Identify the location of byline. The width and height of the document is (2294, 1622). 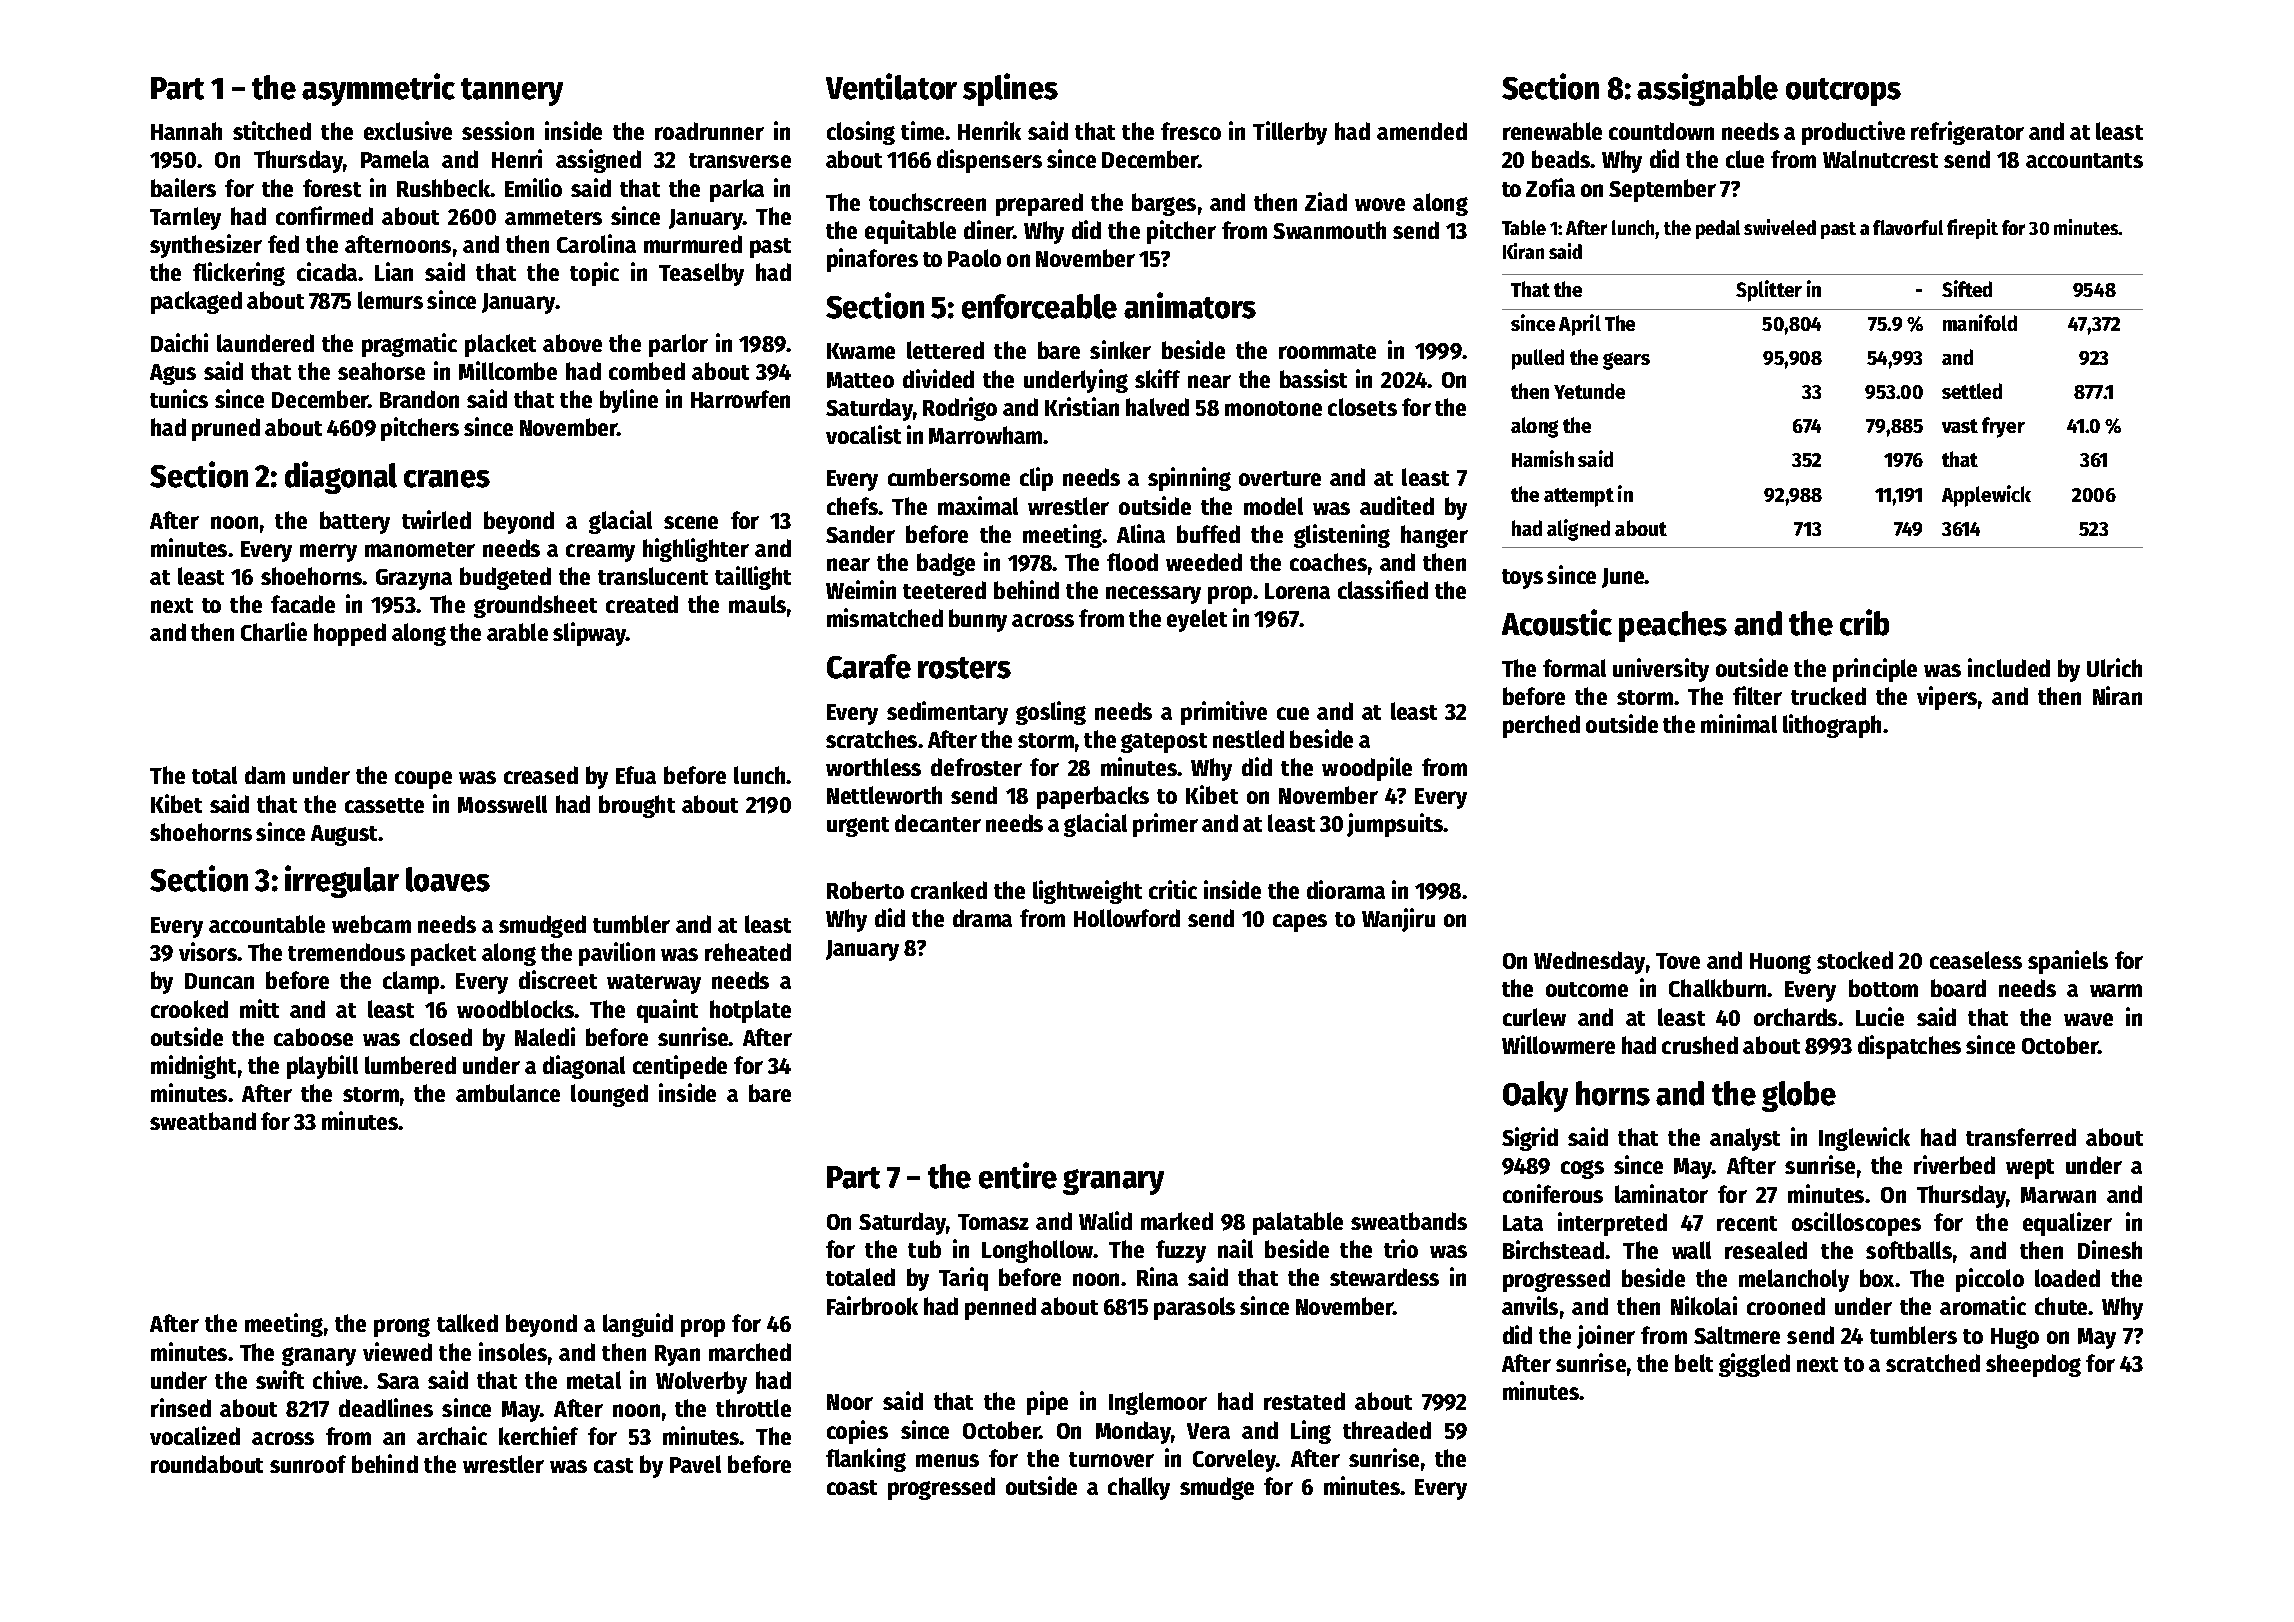
(629, 401).
